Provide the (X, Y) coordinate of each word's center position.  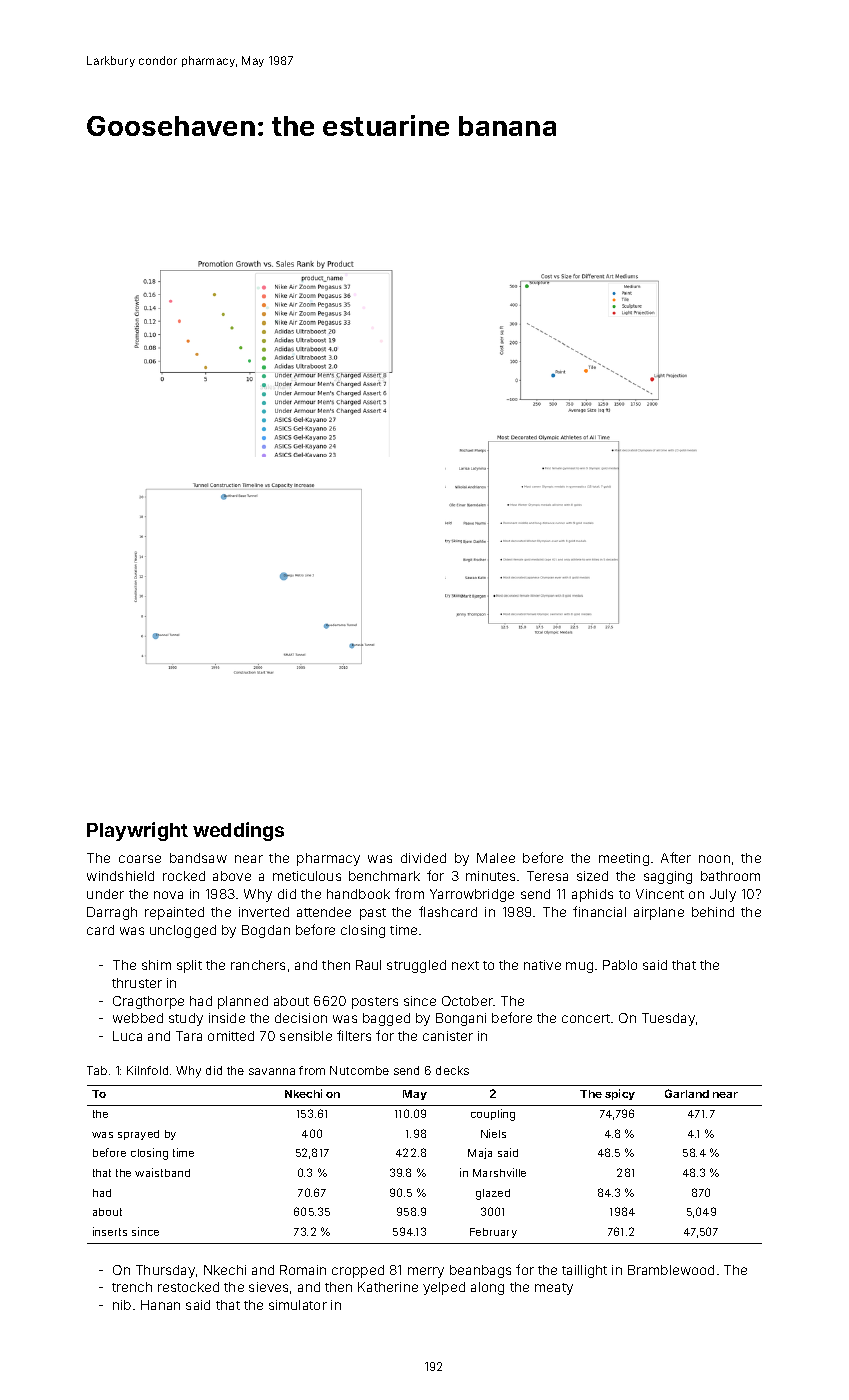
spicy (620, 1094)
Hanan (160, 1305)
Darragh (112, 913)
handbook (358, 894)
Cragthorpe (148, 1002)
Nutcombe (359, 1070)
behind (713, 912)
